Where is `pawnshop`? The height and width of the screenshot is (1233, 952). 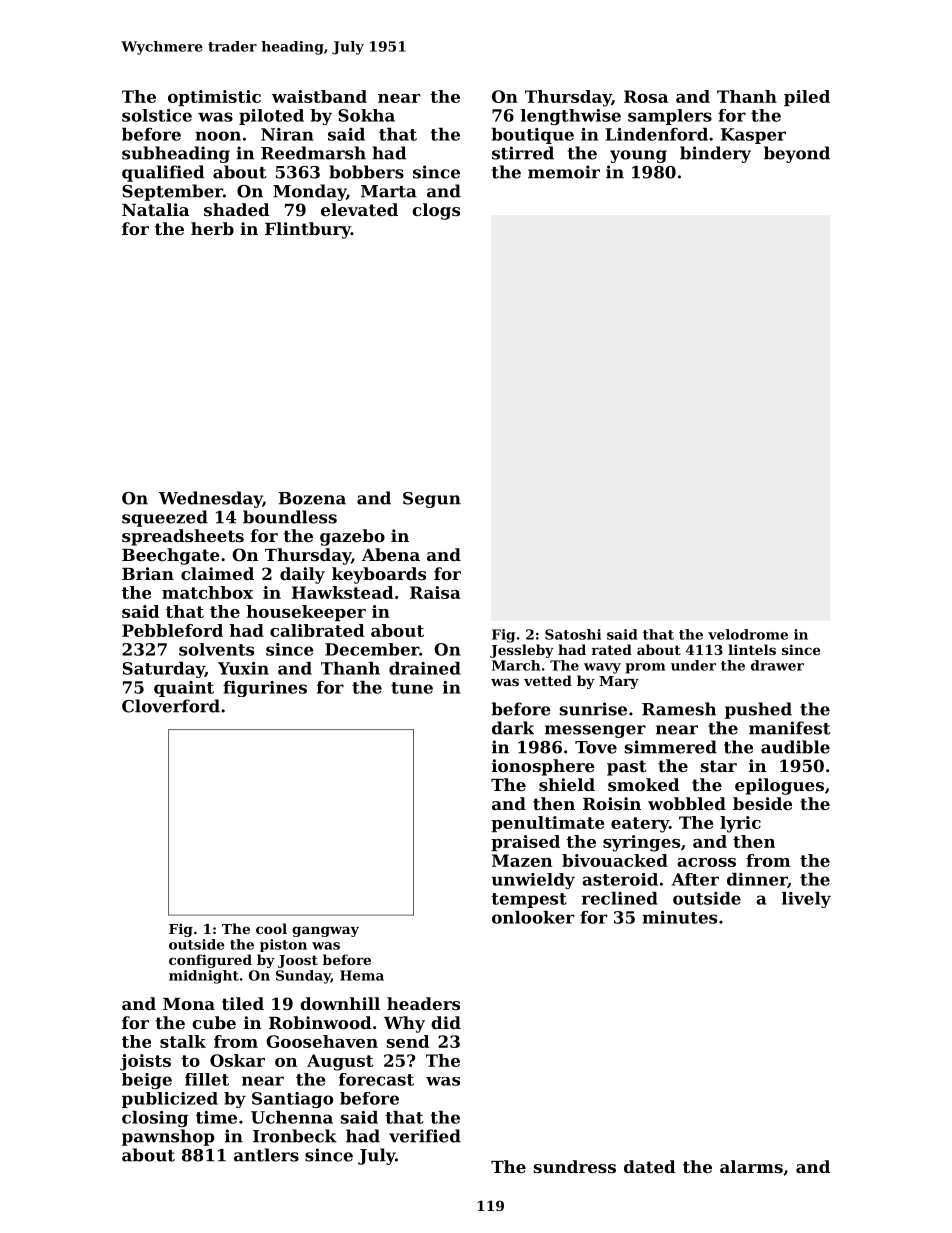 pawnshop is located at coordinates (168, 1137).
